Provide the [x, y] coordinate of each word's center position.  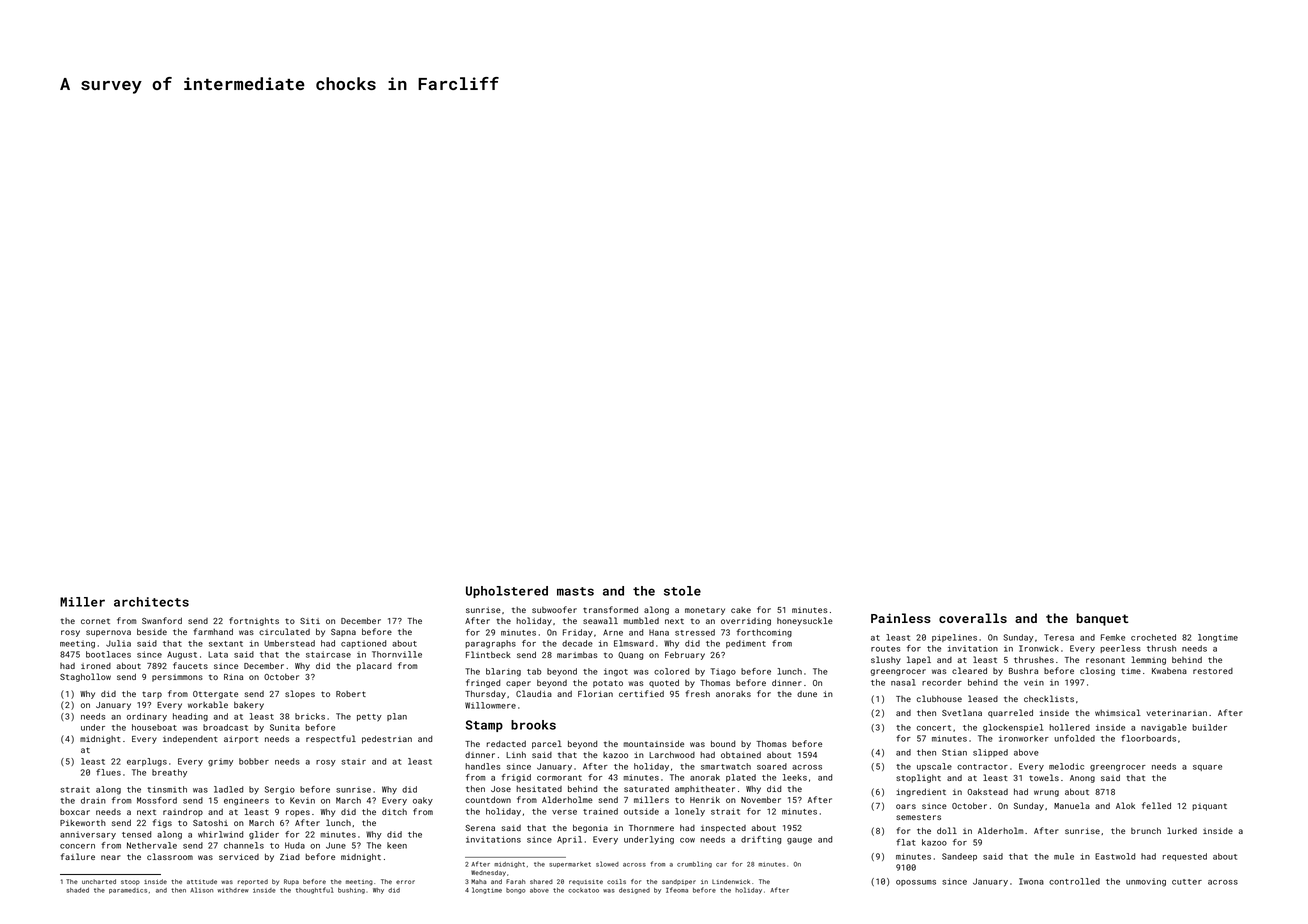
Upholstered [507, 592]
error [405, 882]
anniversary [88, 835]
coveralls [973, 618]
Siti [310, 621]
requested [1184, 857]
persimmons [177, 678]
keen [397, 845]
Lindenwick [731, 881]
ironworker [1024, 738]
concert [934, 728]
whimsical [1118, 712]
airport [241, 740]
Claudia [534, 693]
